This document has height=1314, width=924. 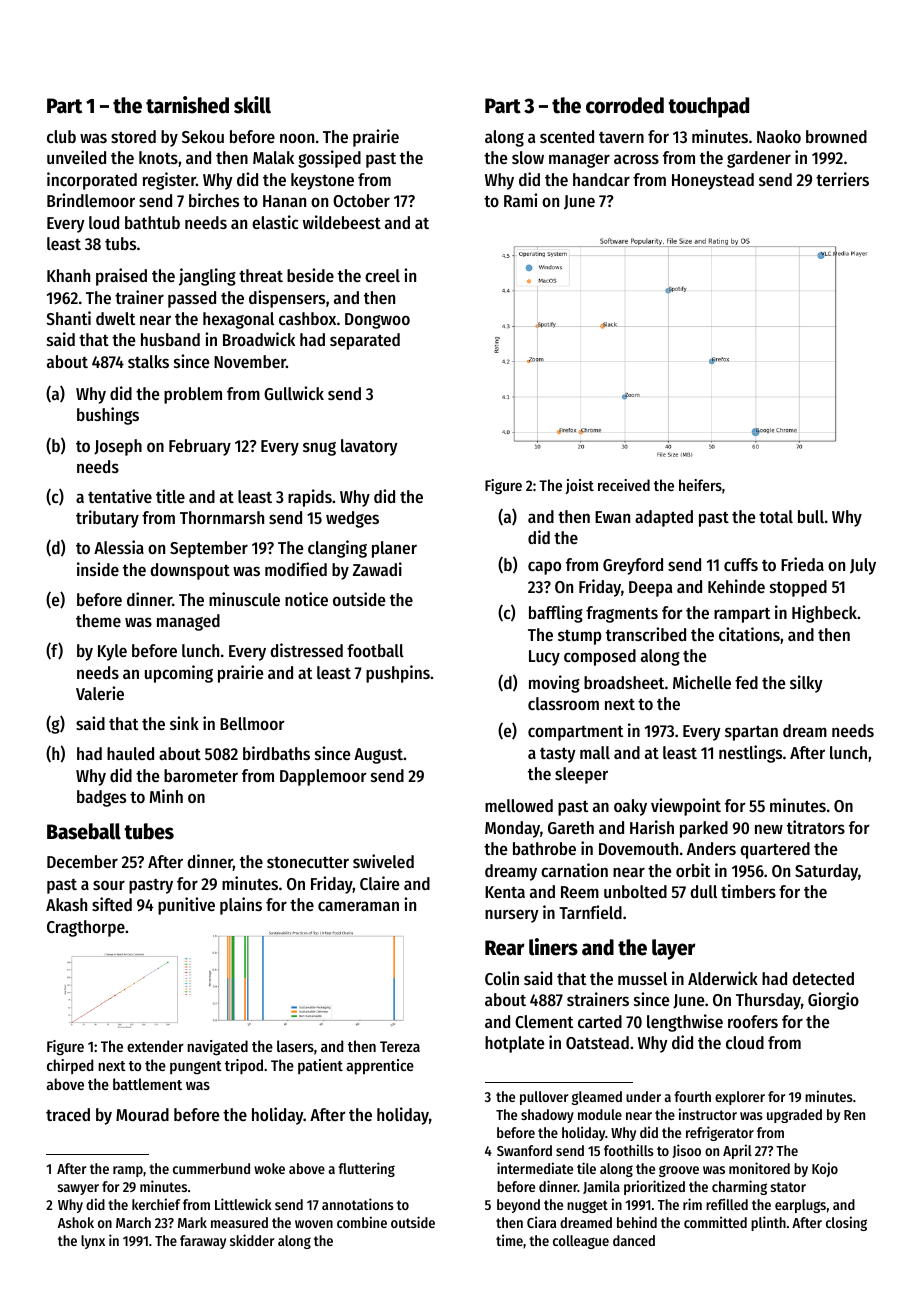 I want to click on terriers, so click(x=842, y=179).
